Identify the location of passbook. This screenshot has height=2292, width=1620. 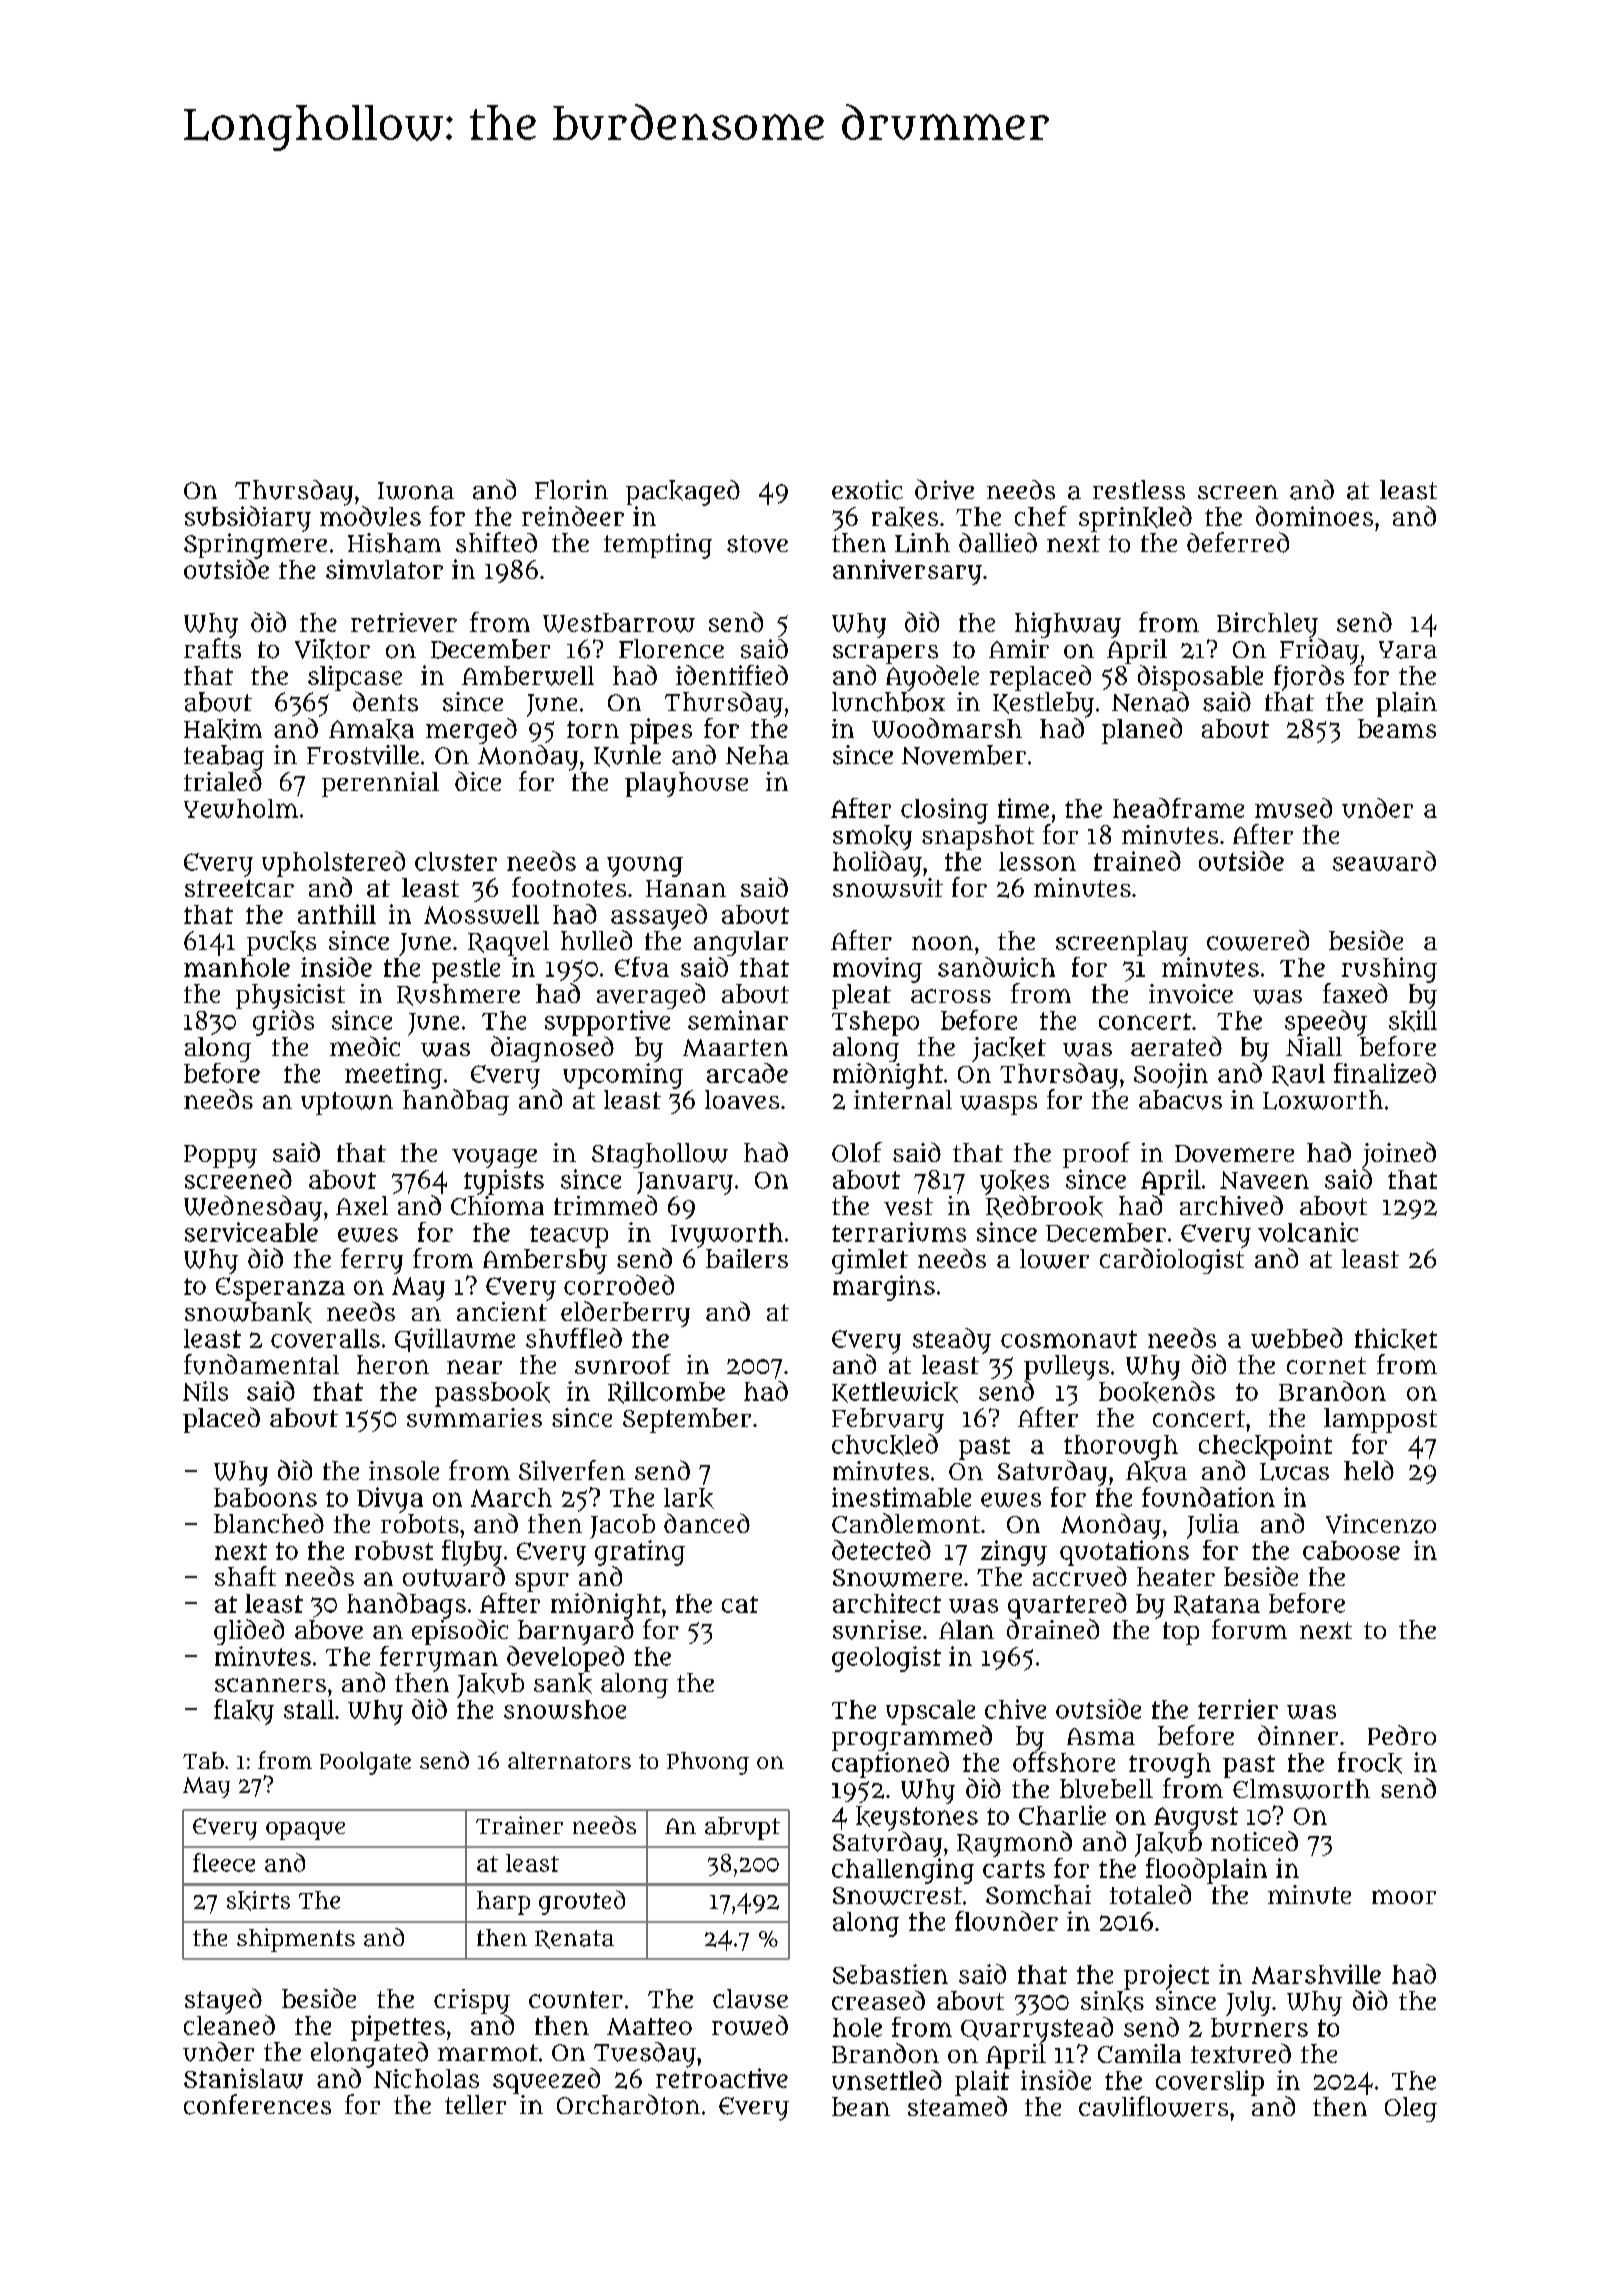
(492, 1394).
